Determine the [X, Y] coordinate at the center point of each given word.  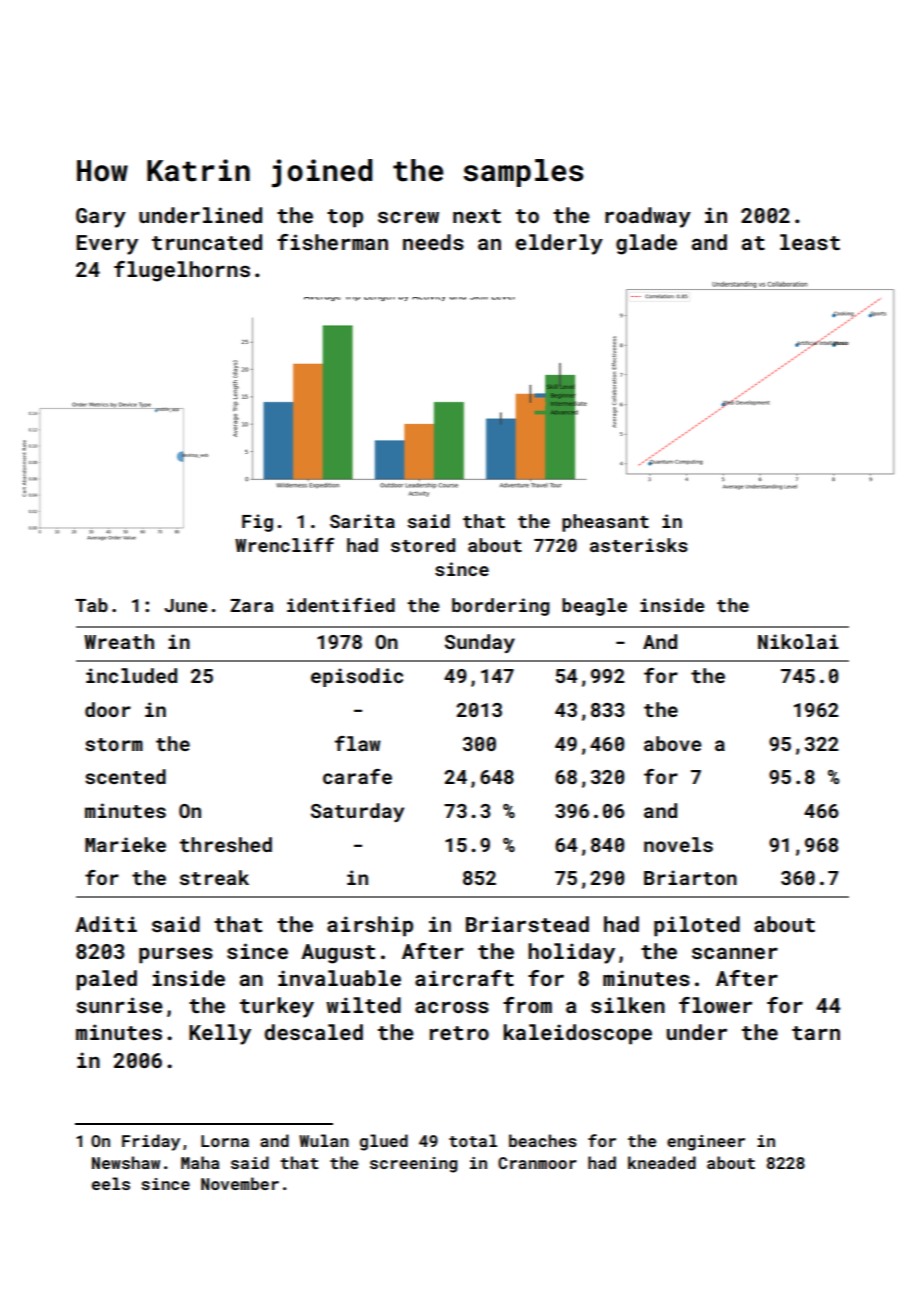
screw [408, 217]
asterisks [639, 545]
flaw [358, 743]
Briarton [690, 877]
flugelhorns [182, 271]
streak [214, 877]
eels [111, 1183]
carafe [357, 776]
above [672, 743]
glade [646, 244]
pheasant [605, 523]
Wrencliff [284, 545]
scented [125, 776]
